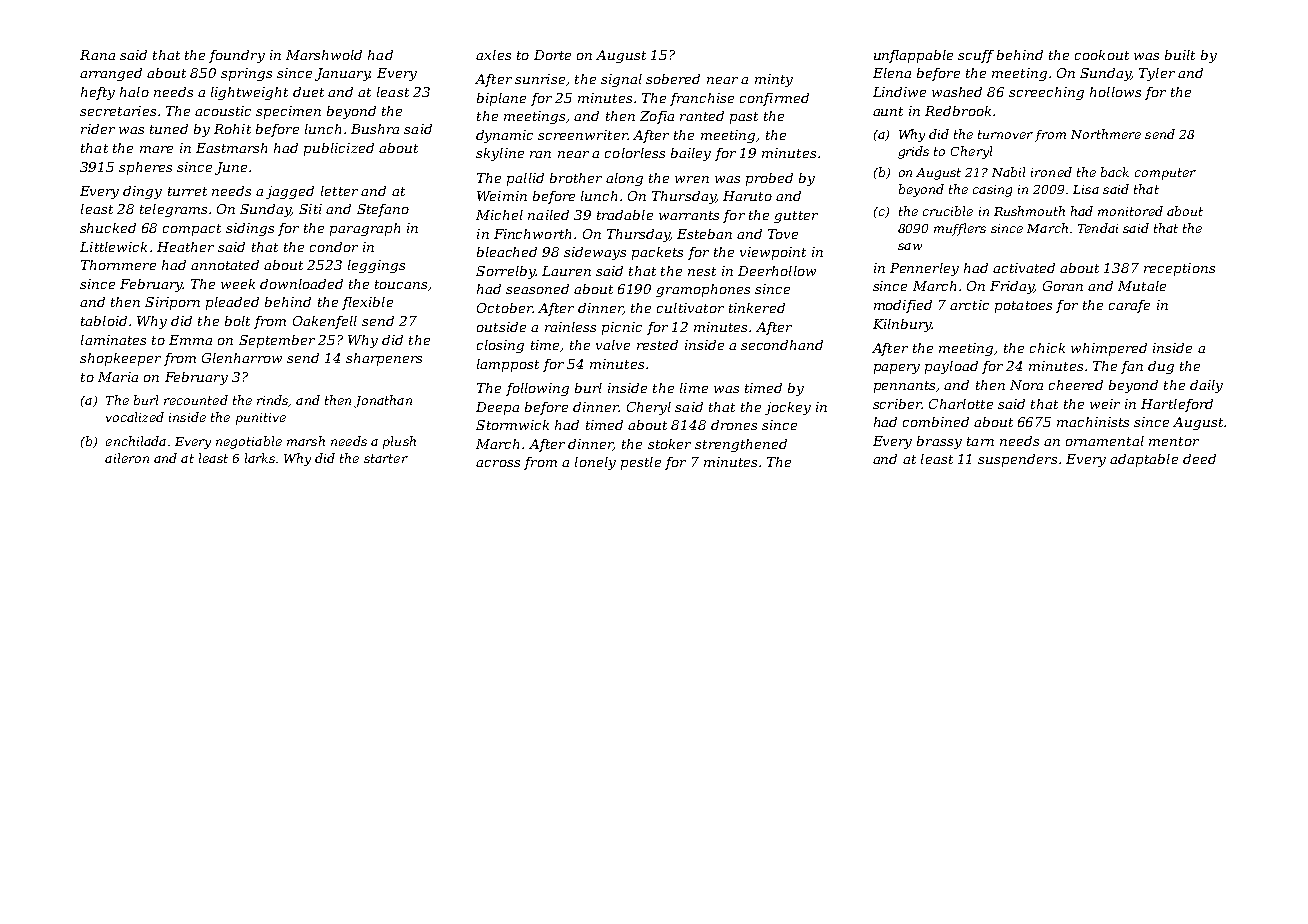 The width and height of the document is (1308, 924). Describe the element at coordinates (498, 463) in the document. I see `across` at that location.
